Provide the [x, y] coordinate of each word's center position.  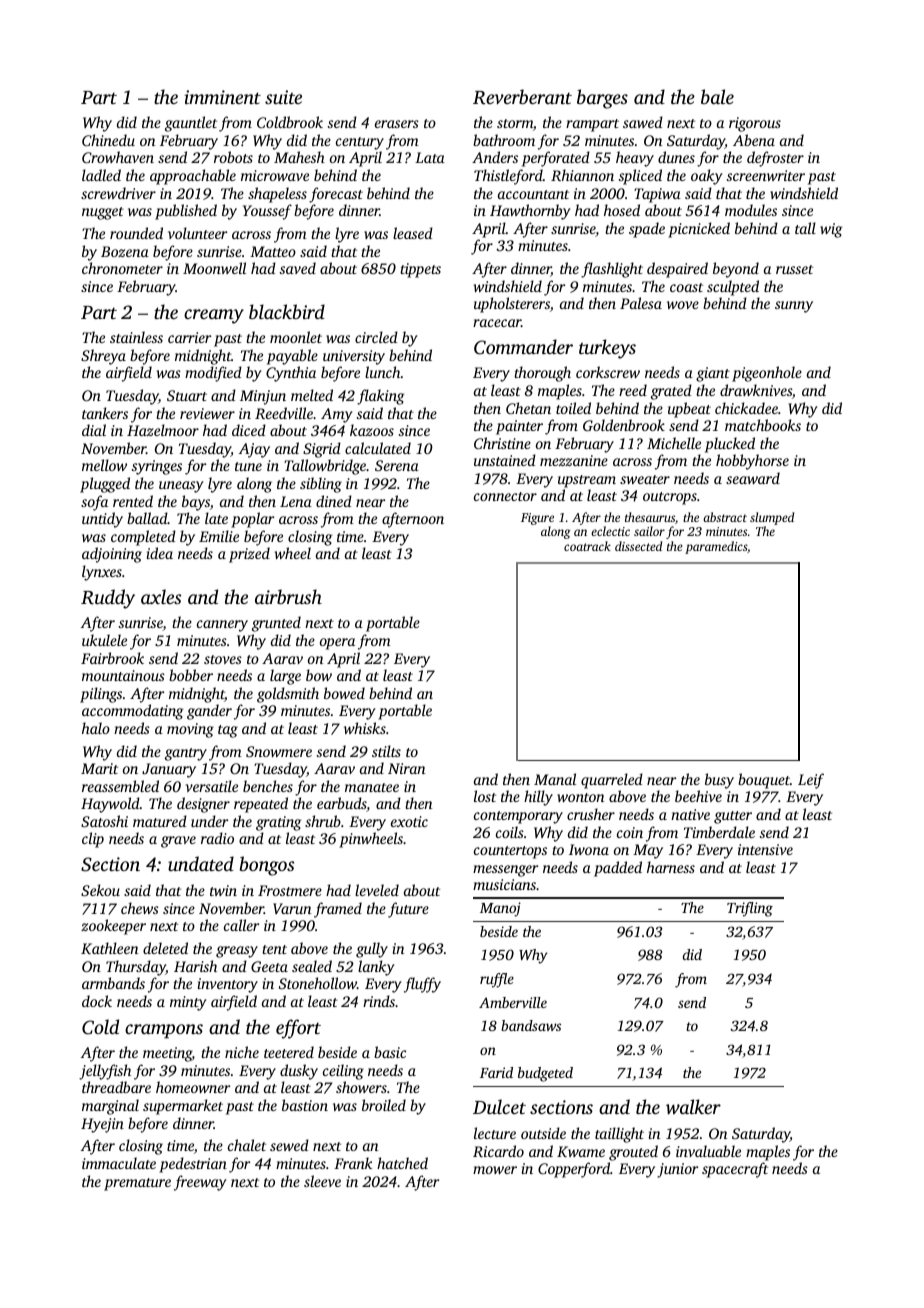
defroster [775, 159]
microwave [275, 175]
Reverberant [522, 97]
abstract [725, 517]
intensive [765, 849]
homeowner [193, 1087]
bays [196, 503]
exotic [409, 821]
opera [337, 644]
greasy [237, 952]
